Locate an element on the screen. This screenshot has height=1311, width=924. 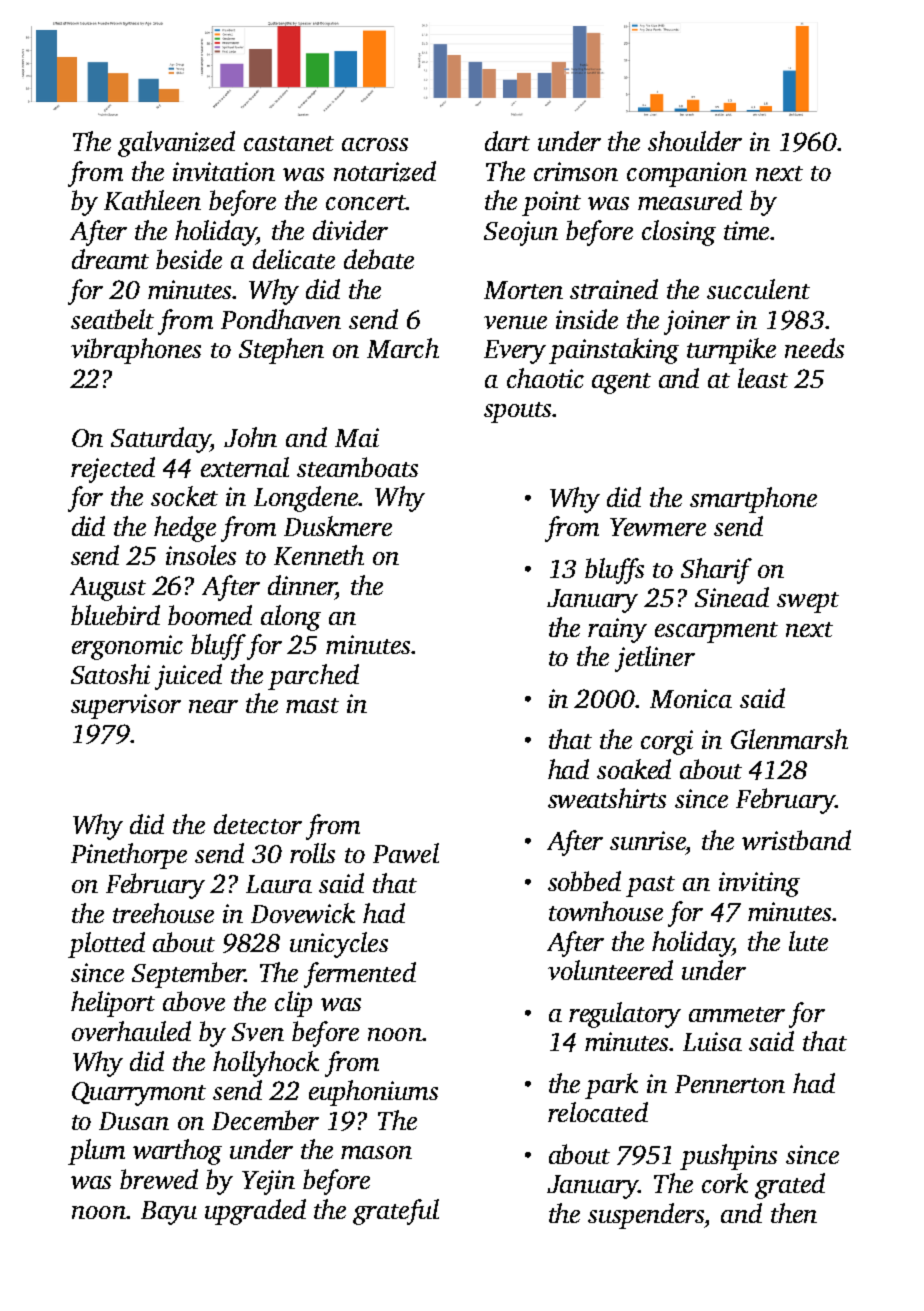
then is located at coordinates (794, 1213).
